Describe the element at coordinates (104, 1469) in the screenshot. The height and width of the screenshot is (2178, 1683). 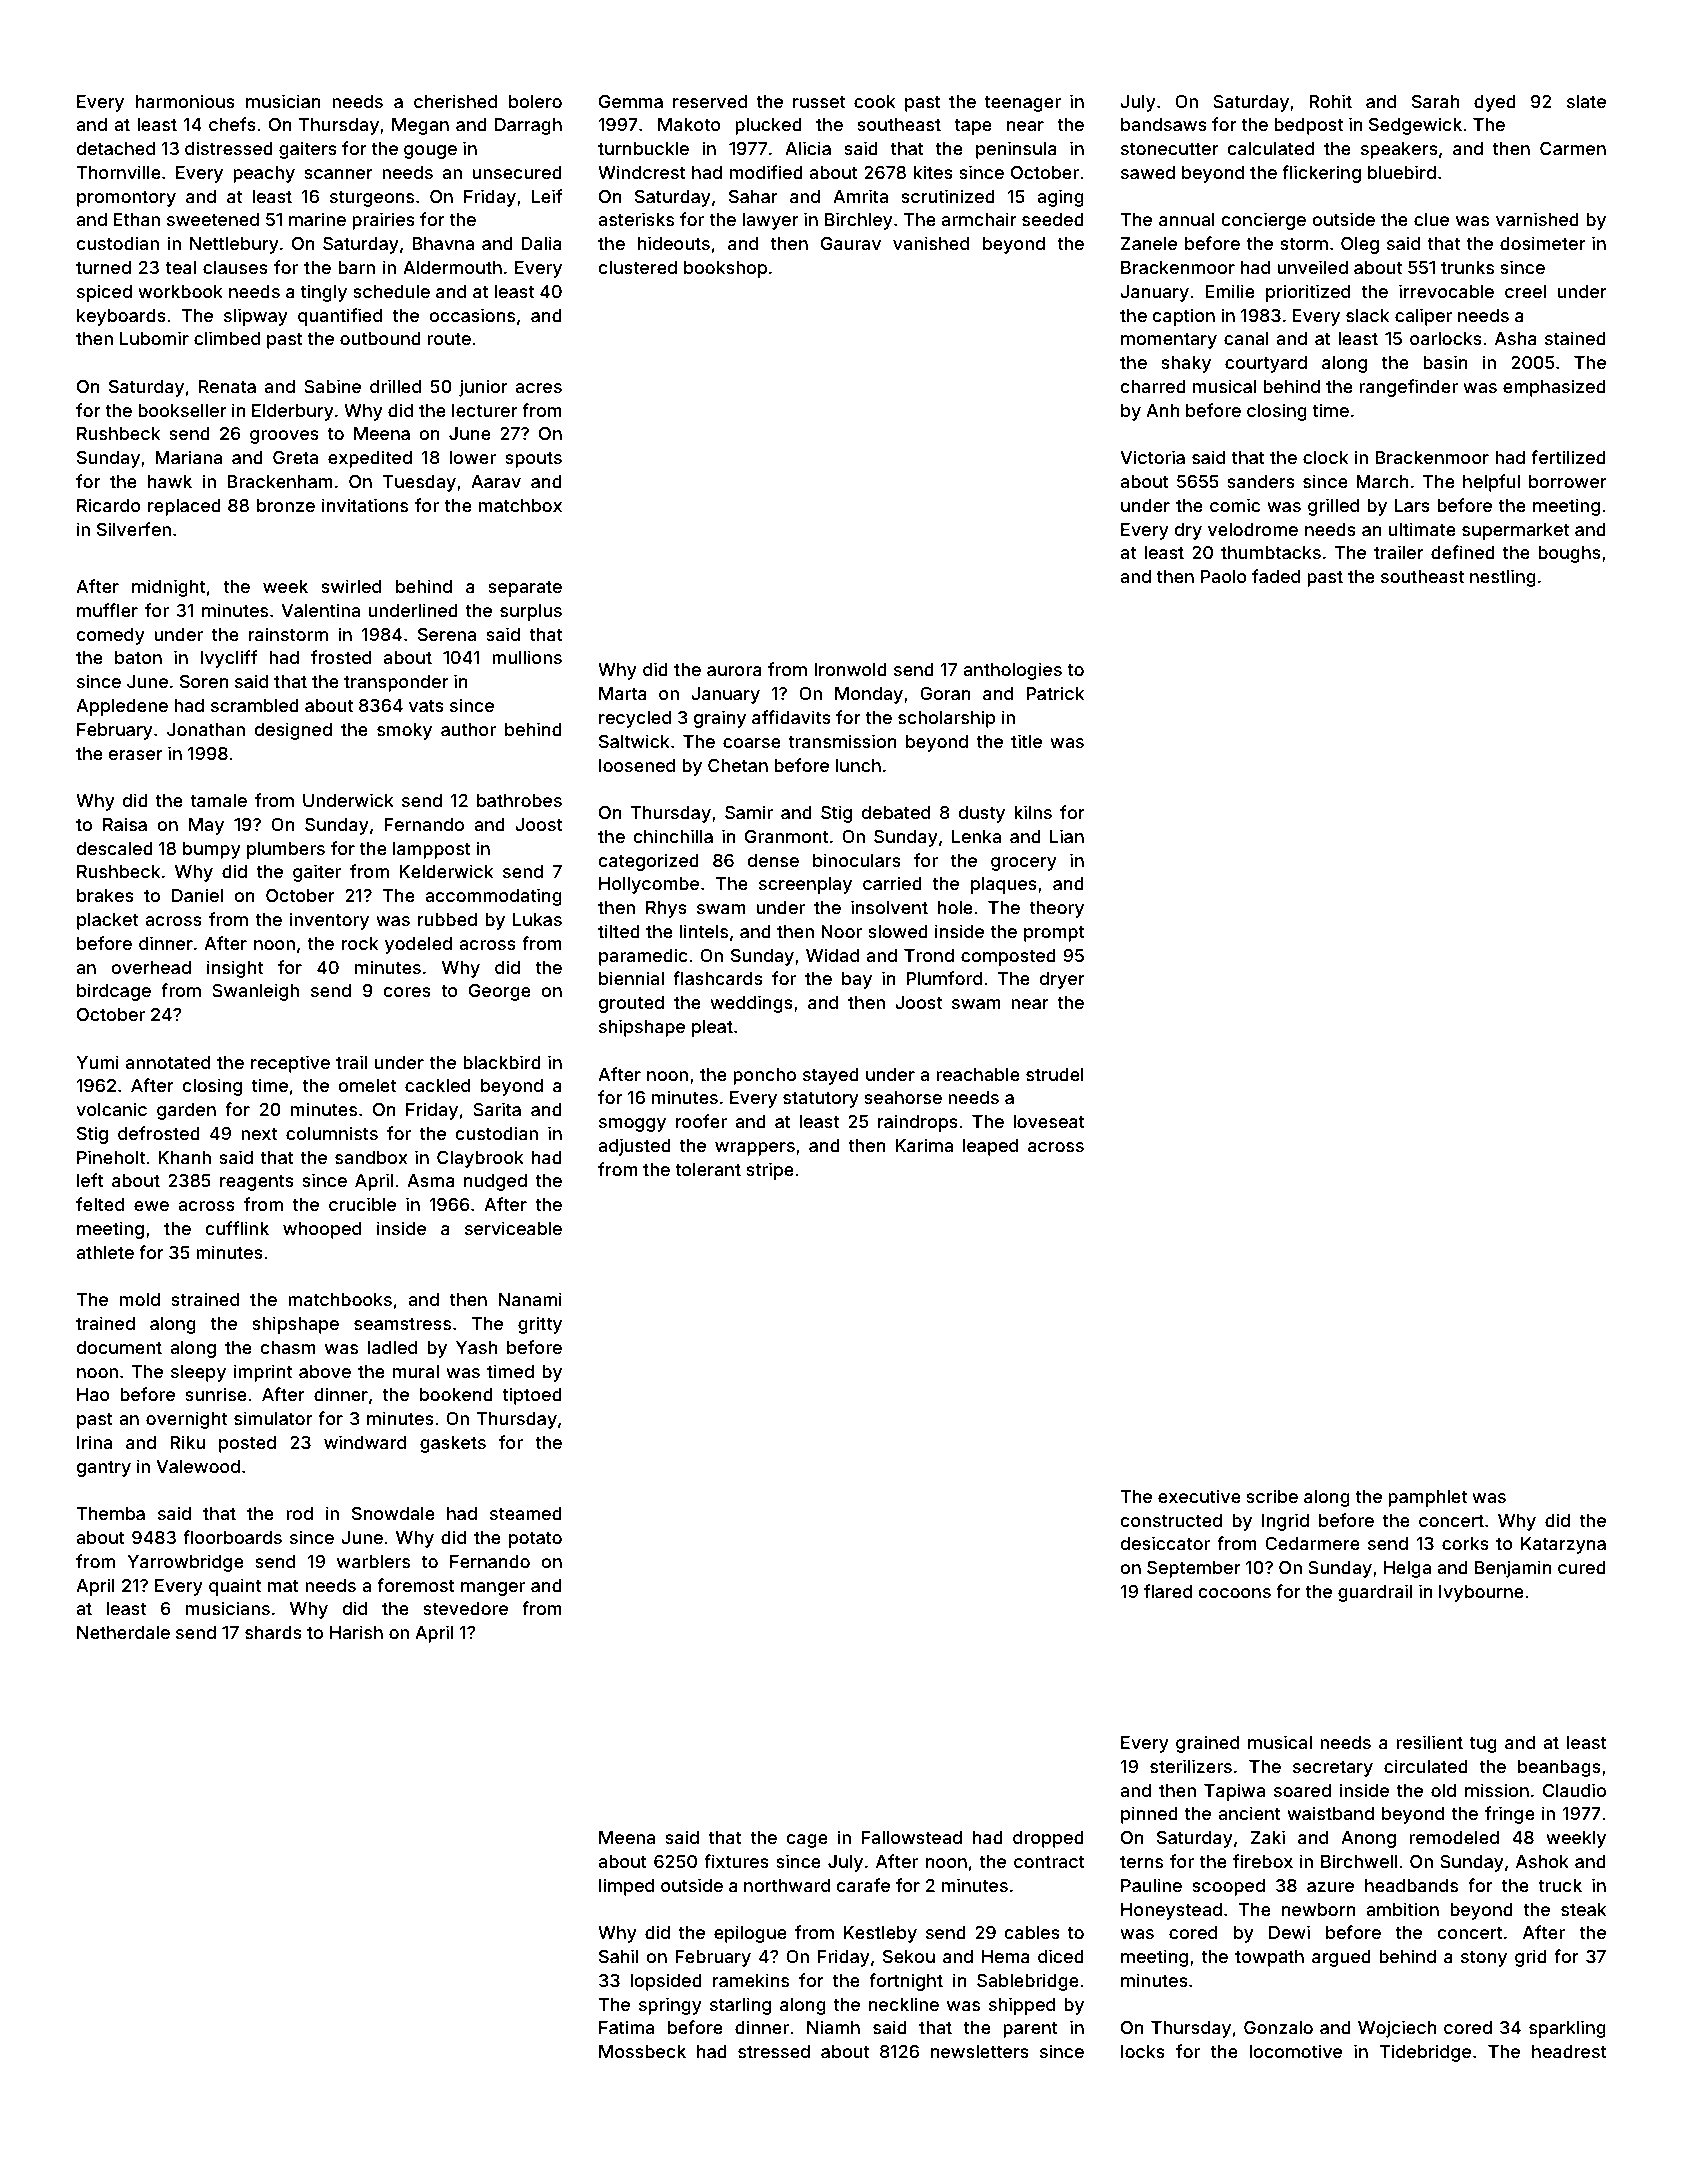
I see `gantry` at that location.
